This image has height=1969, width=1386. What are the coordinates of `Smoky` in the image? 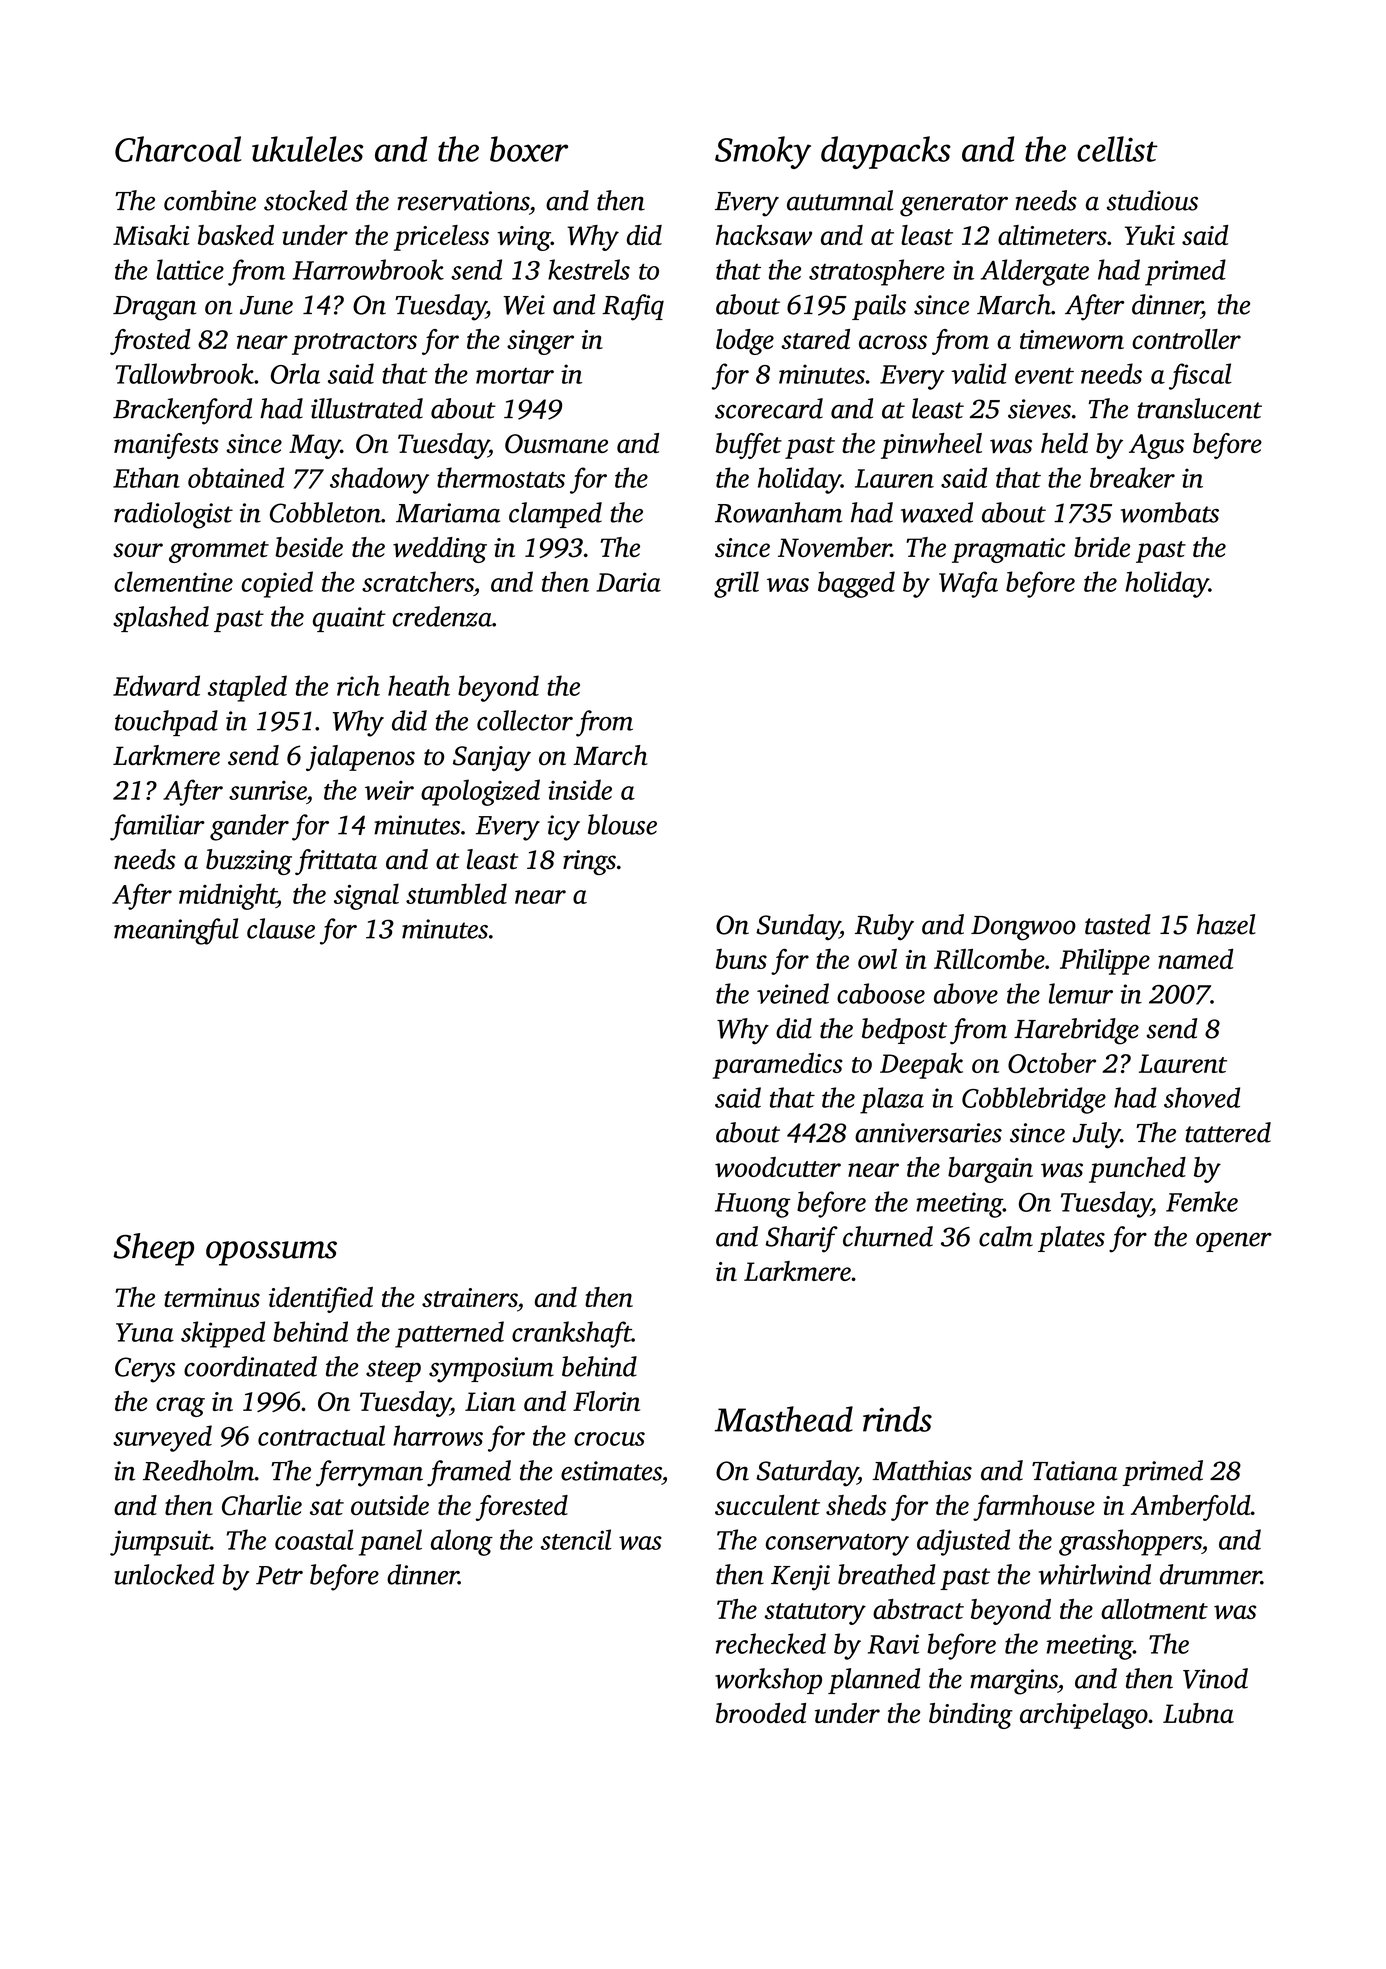 It's located at (763, 152).
